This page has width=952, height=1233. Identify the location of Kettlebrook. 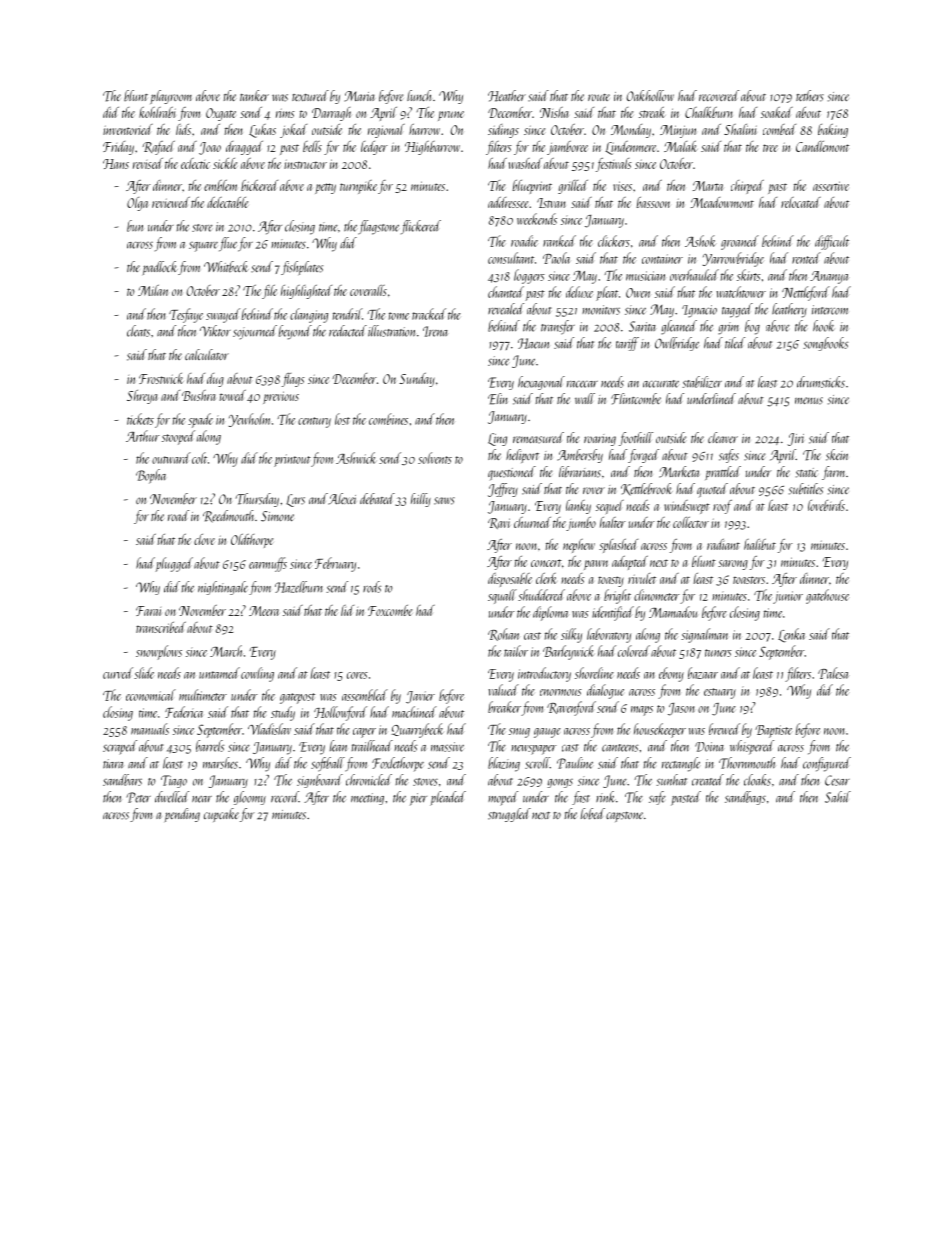
(647, 489).
